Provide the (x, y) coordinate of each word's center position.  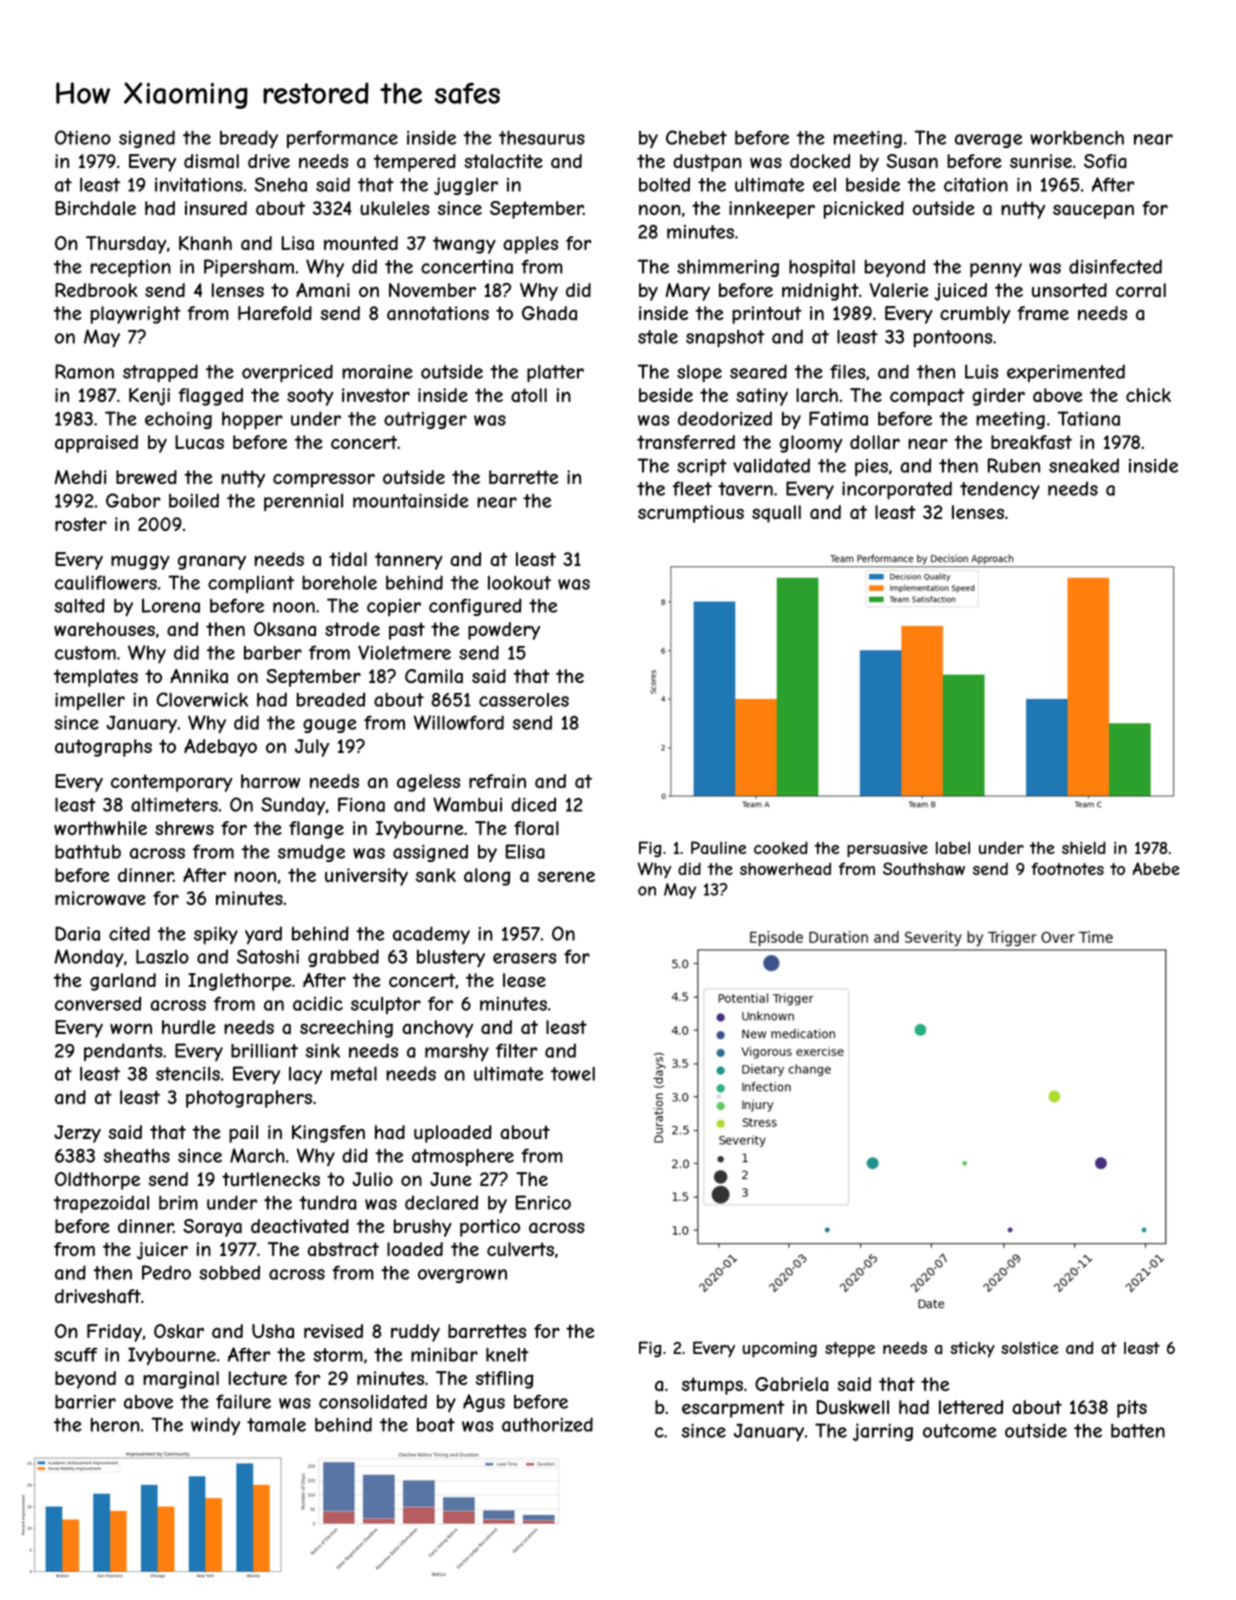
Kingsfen (328, 1134)
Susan (912, 161)
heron (115, 1425)
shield (1084, 847)
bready (249, 139)
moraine (377, 371)
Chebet (696, 137)
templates (96, 678)
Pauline (718, 847)
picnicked (864, 210)
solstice (1029, 1348)
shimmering (728, 268)
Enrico (543, 1202)
